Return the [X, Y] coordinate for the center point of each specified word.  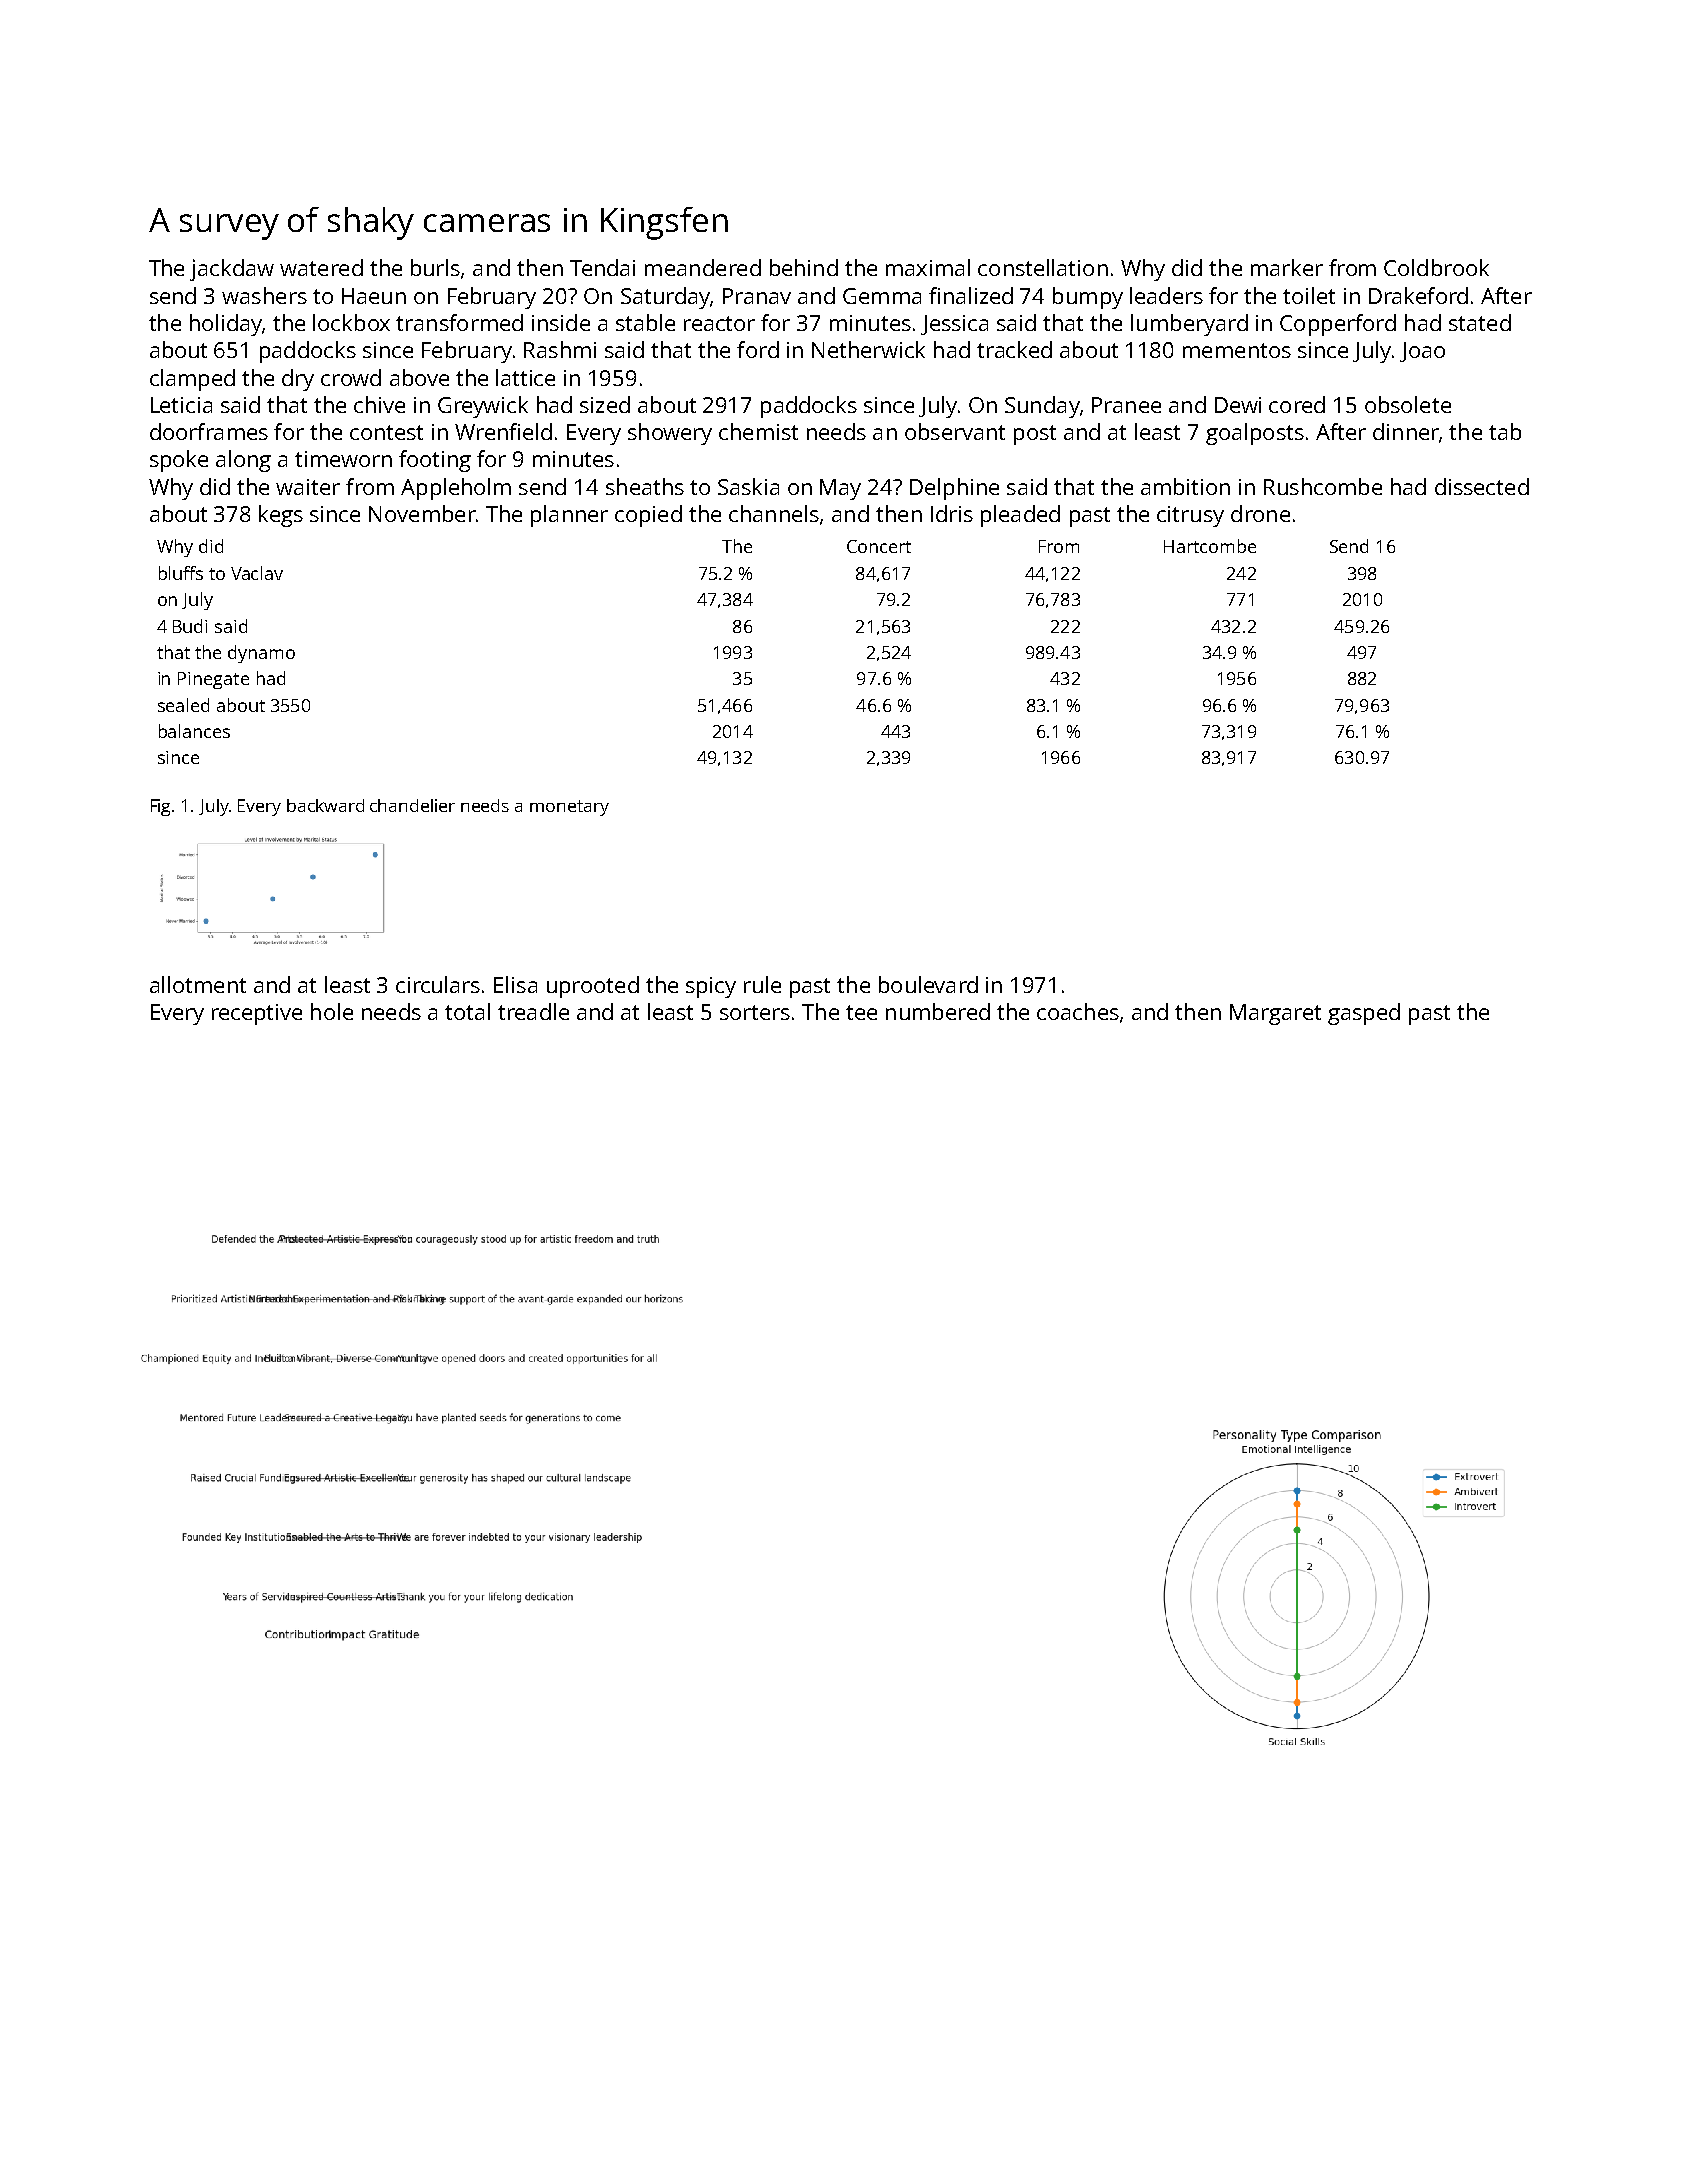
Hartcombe [1210, 546]
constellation [1043, 267]
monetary [569, 808]
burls [435, 267]
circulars [438, 984]
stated [1480, 322]
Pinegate [213, 680]
